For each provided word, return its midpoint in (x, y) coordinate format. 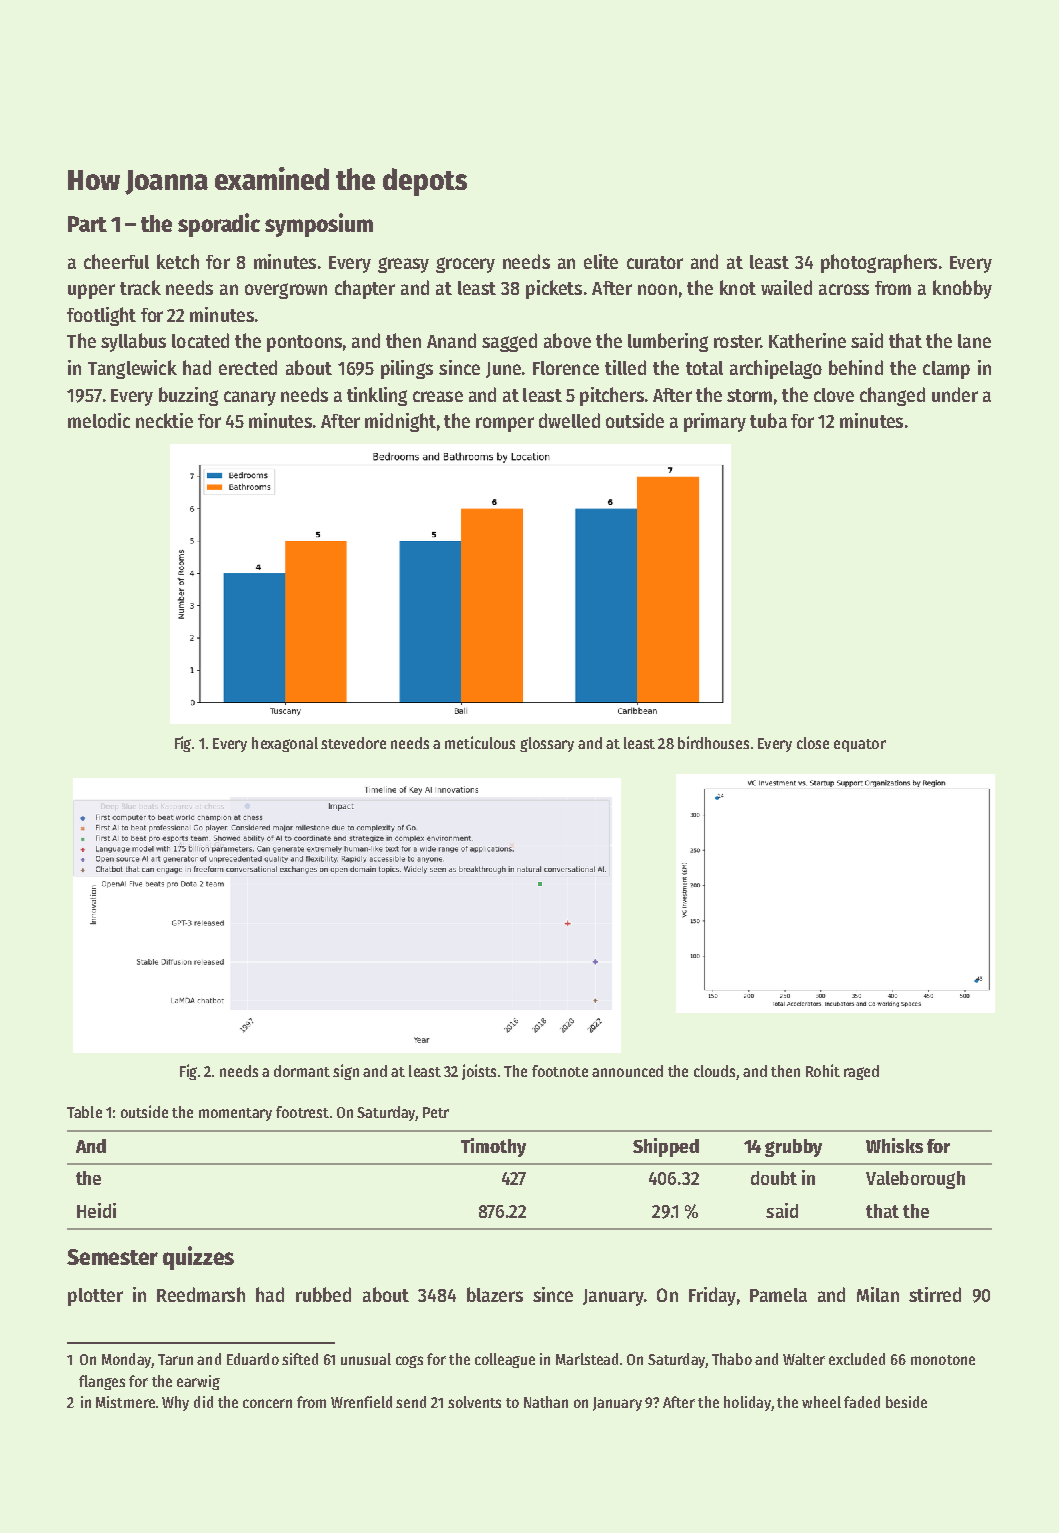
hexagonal (285, 744)
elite (601, 261)
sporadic (219, 225)
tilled (625, 367)
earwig (198, 1382)
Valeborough (915, 1180)
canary (250, 398)
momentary (235, 1114)
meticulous (480, 742)
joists (479, 1072)
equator (860, 745)
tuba (768, 420)
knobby (962, 289)
